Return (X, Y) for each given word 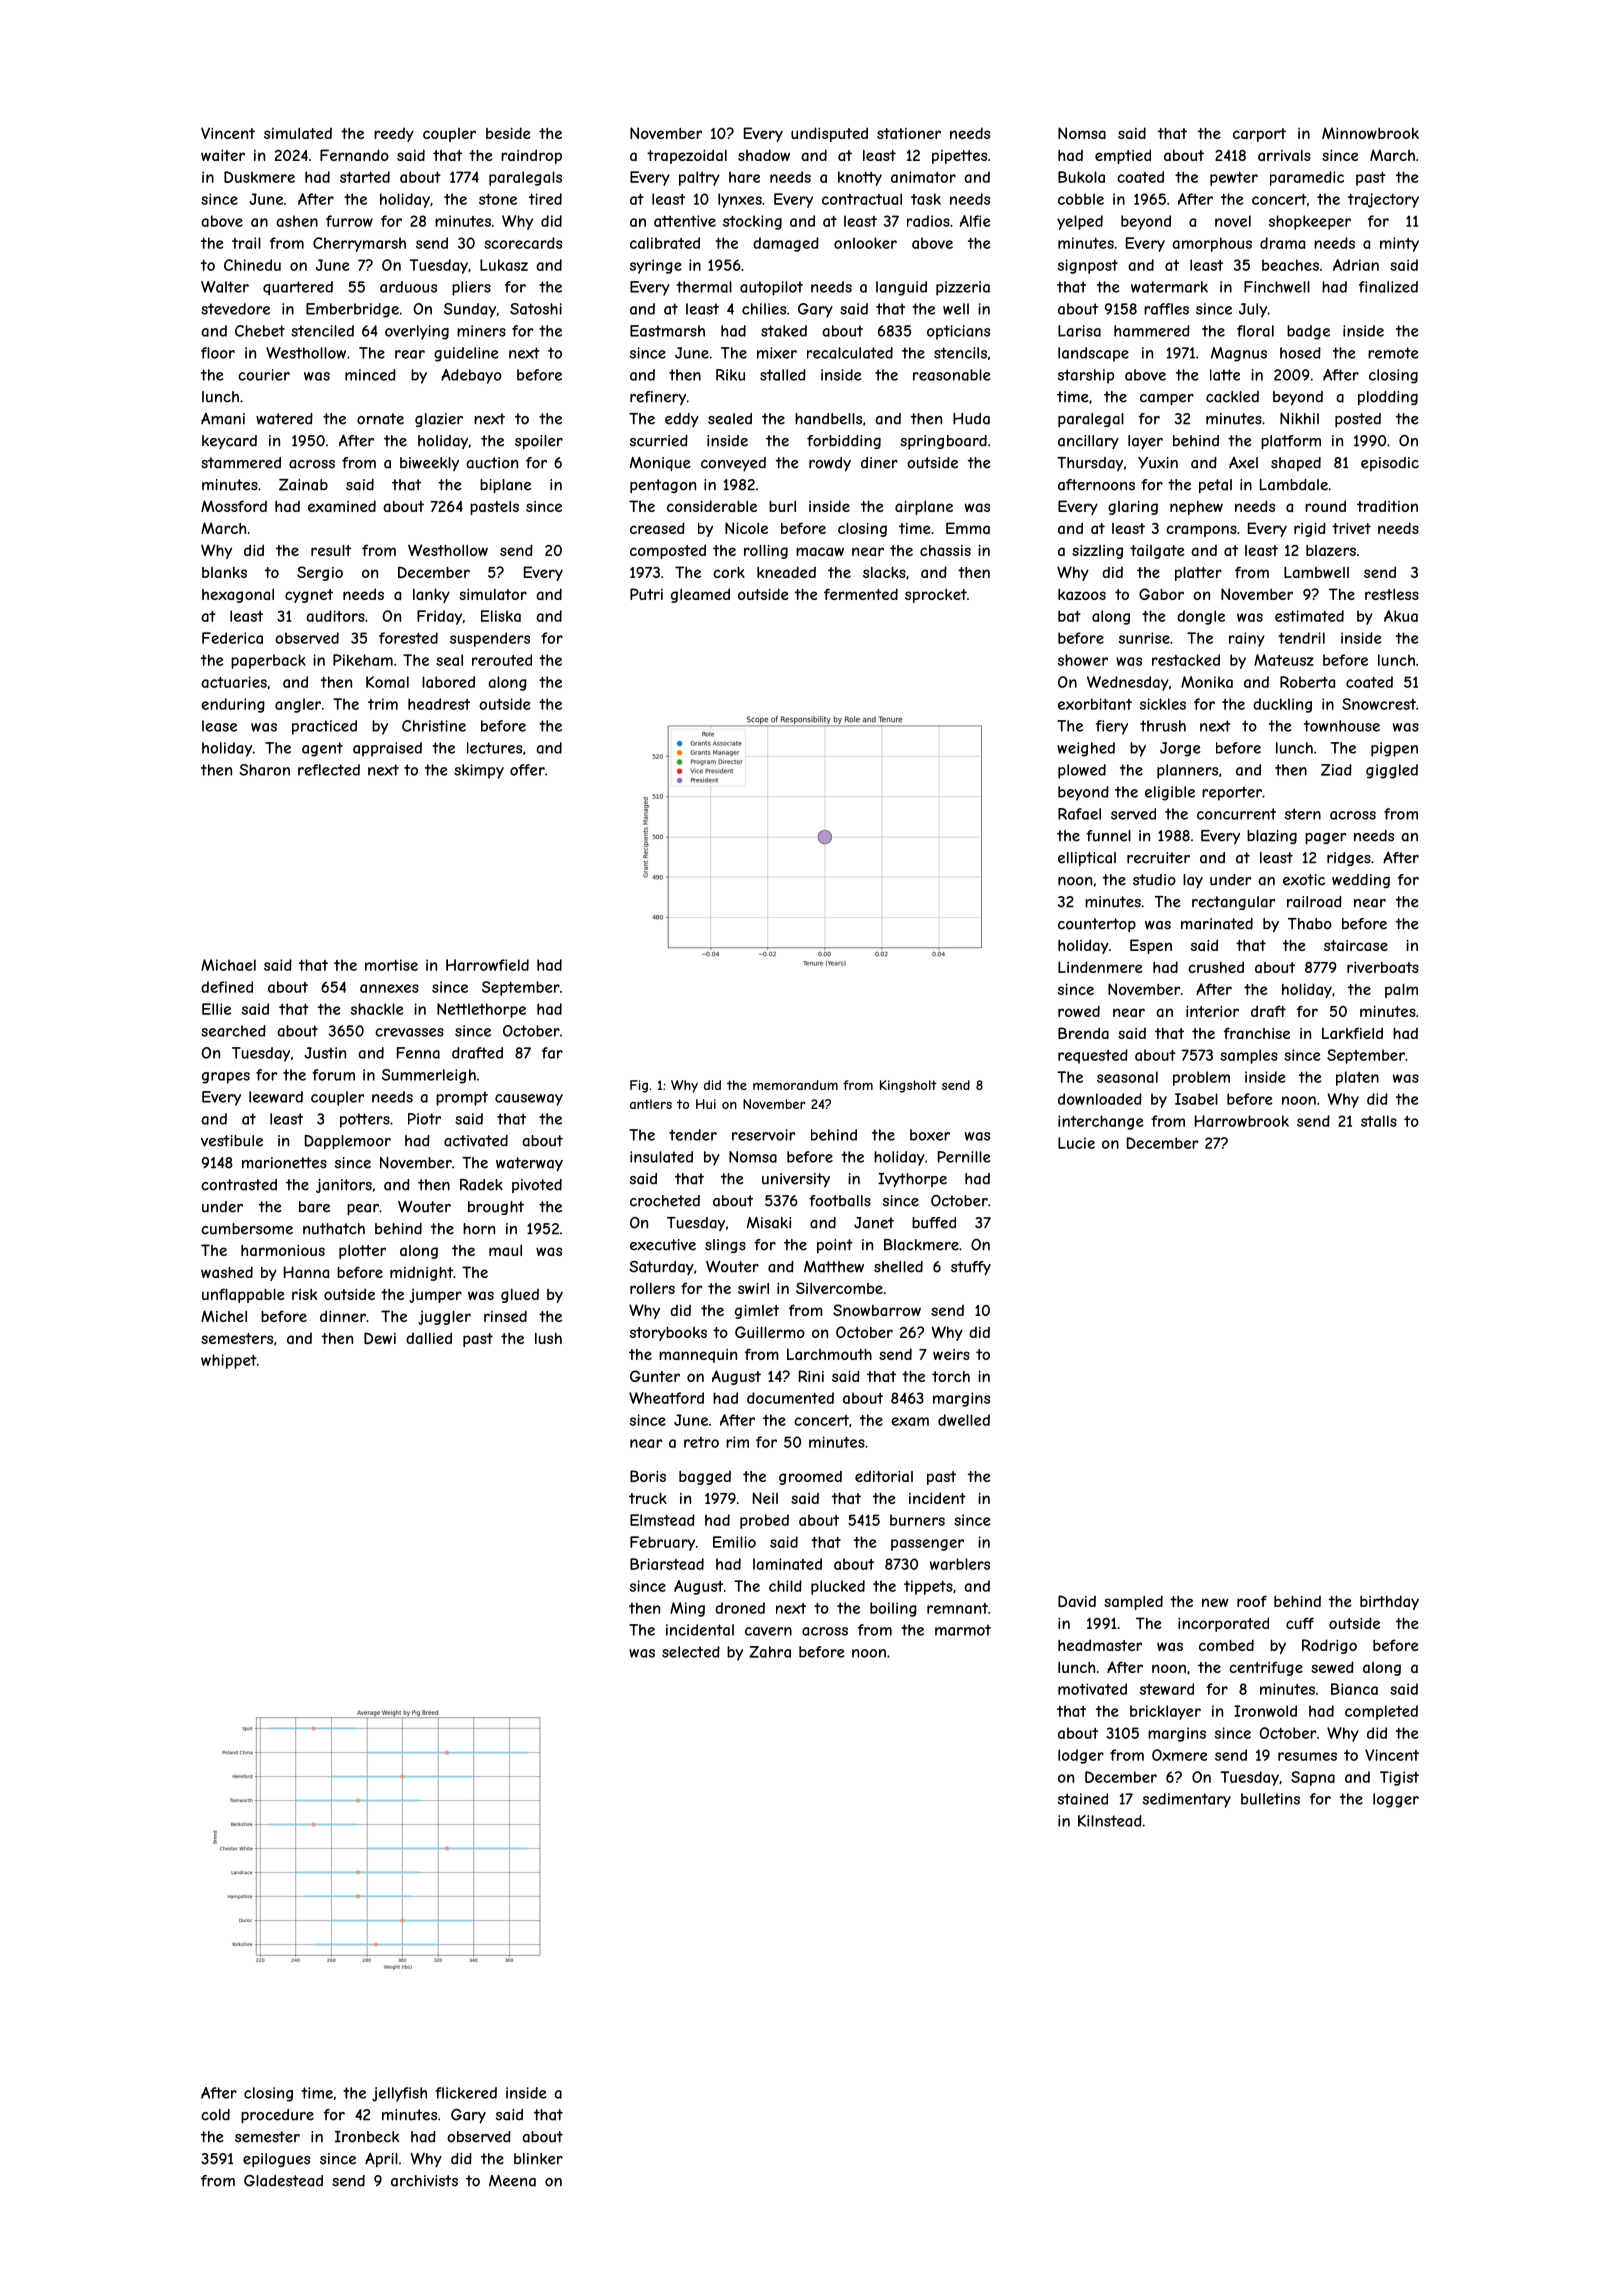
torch (951, 1376)
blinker (538, 2159)
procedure (277, 2116)
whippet (229, 1361)
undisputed (829, 134)
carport (1259, 135)
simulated (298, 133)
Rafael (1079, 814)
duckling (1282, 705)
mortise (391, 965)
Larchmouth (829, 1354)
